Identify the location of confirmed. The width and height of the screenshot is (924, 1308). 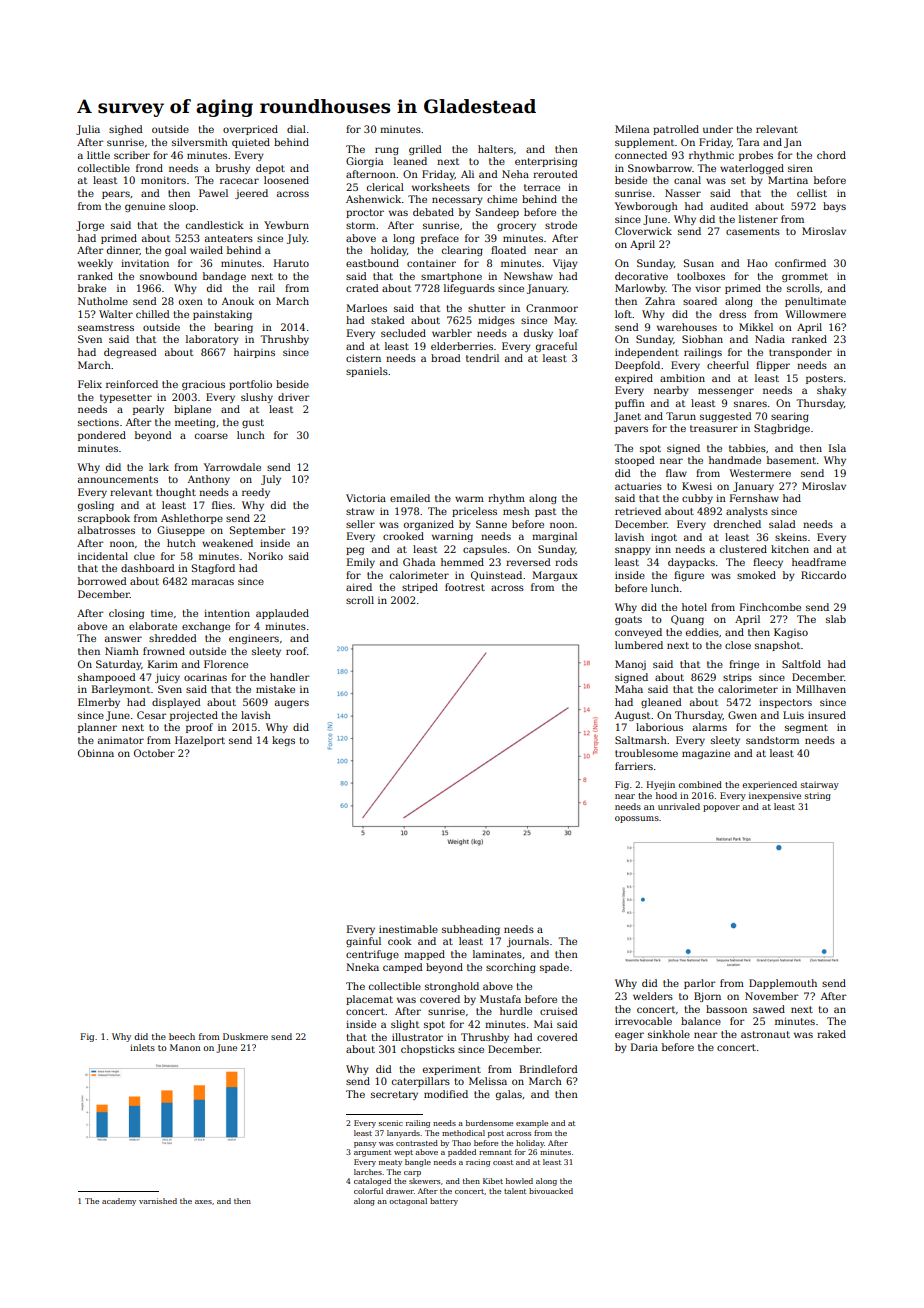
(800, 263).
